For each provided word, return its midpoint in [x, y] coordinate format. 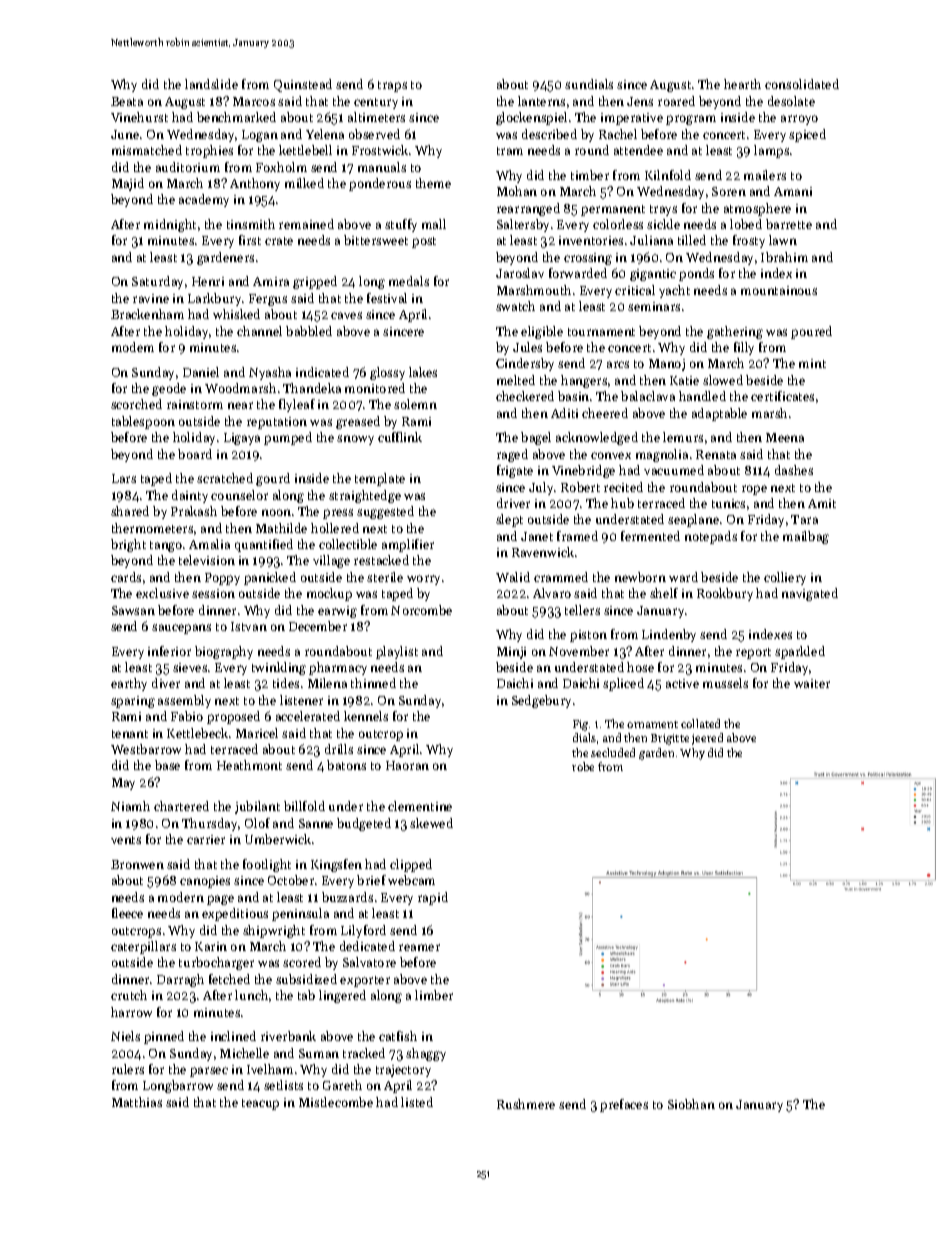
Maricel [257, 733]
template [380, 479]
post [424, 242]
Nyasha [270, 373]
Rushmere [526, 1104]
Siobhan [691, 1104]
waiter [812, 683]
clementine [420, 806]
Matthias [137, 1102]
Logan [260, 136]
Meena [785, 437]
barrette [789, 224]
